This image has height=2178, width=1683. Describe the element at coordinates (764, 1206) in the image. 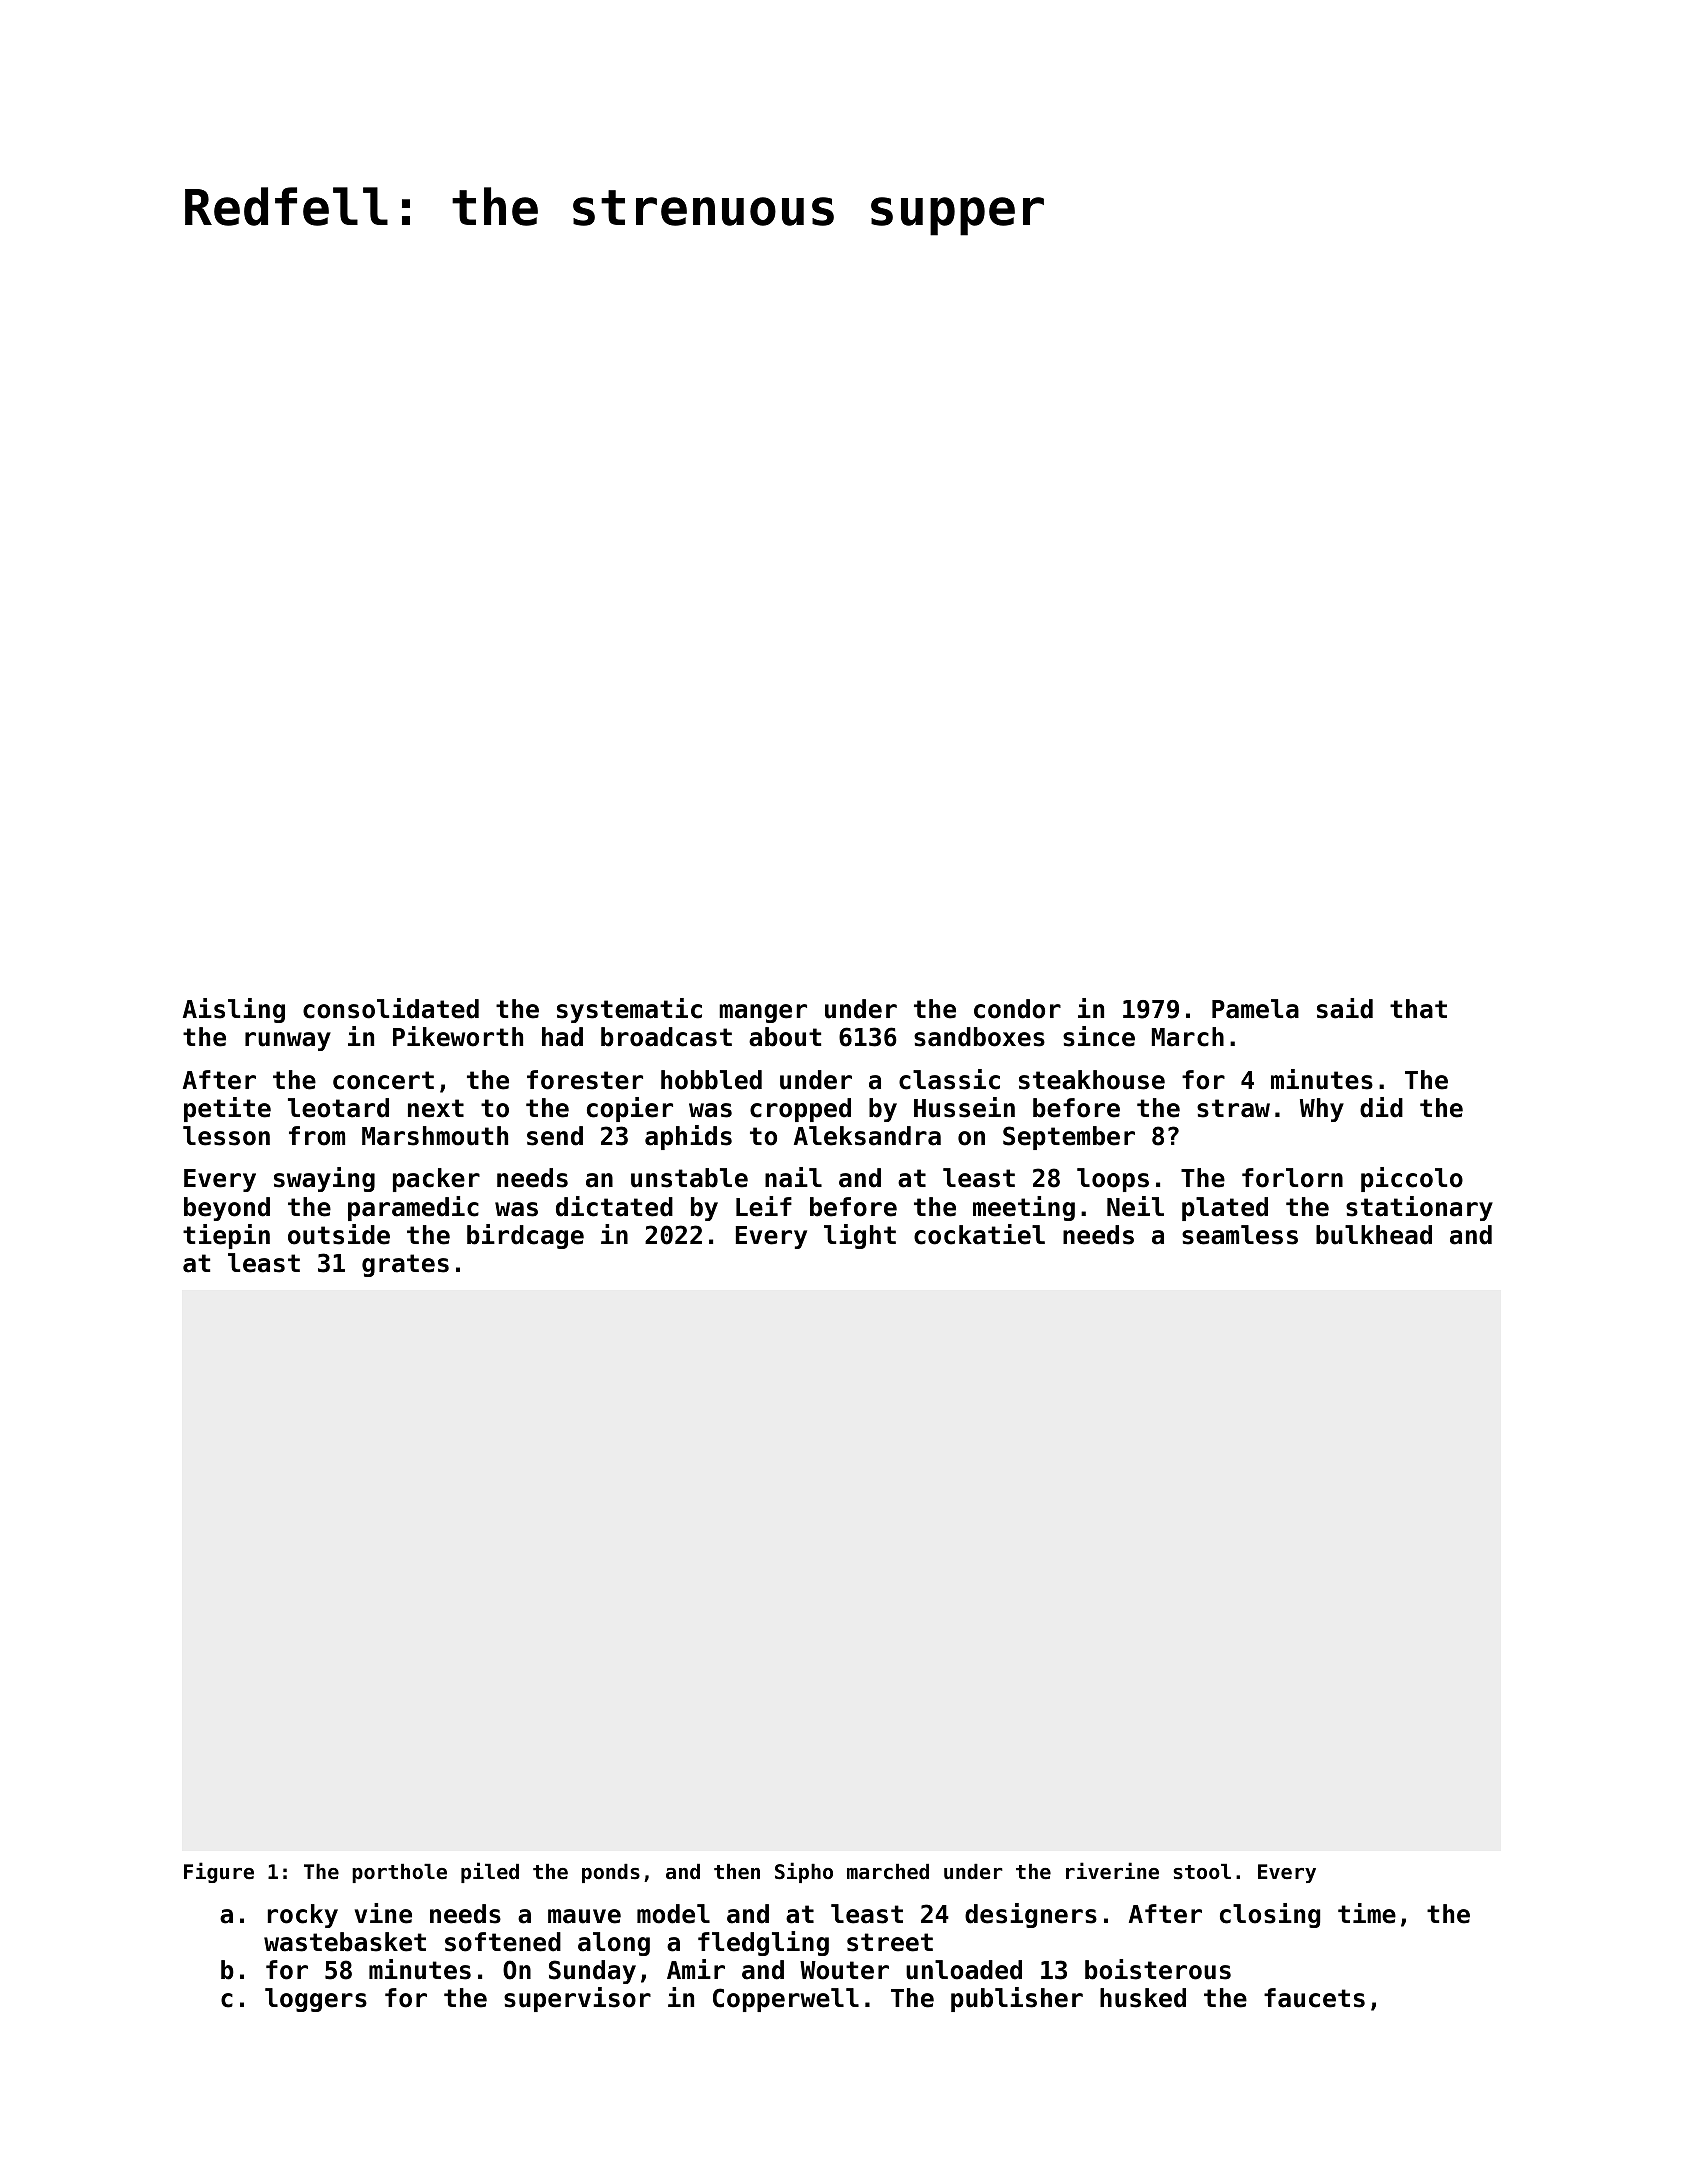

I see `Leif` at that location.
